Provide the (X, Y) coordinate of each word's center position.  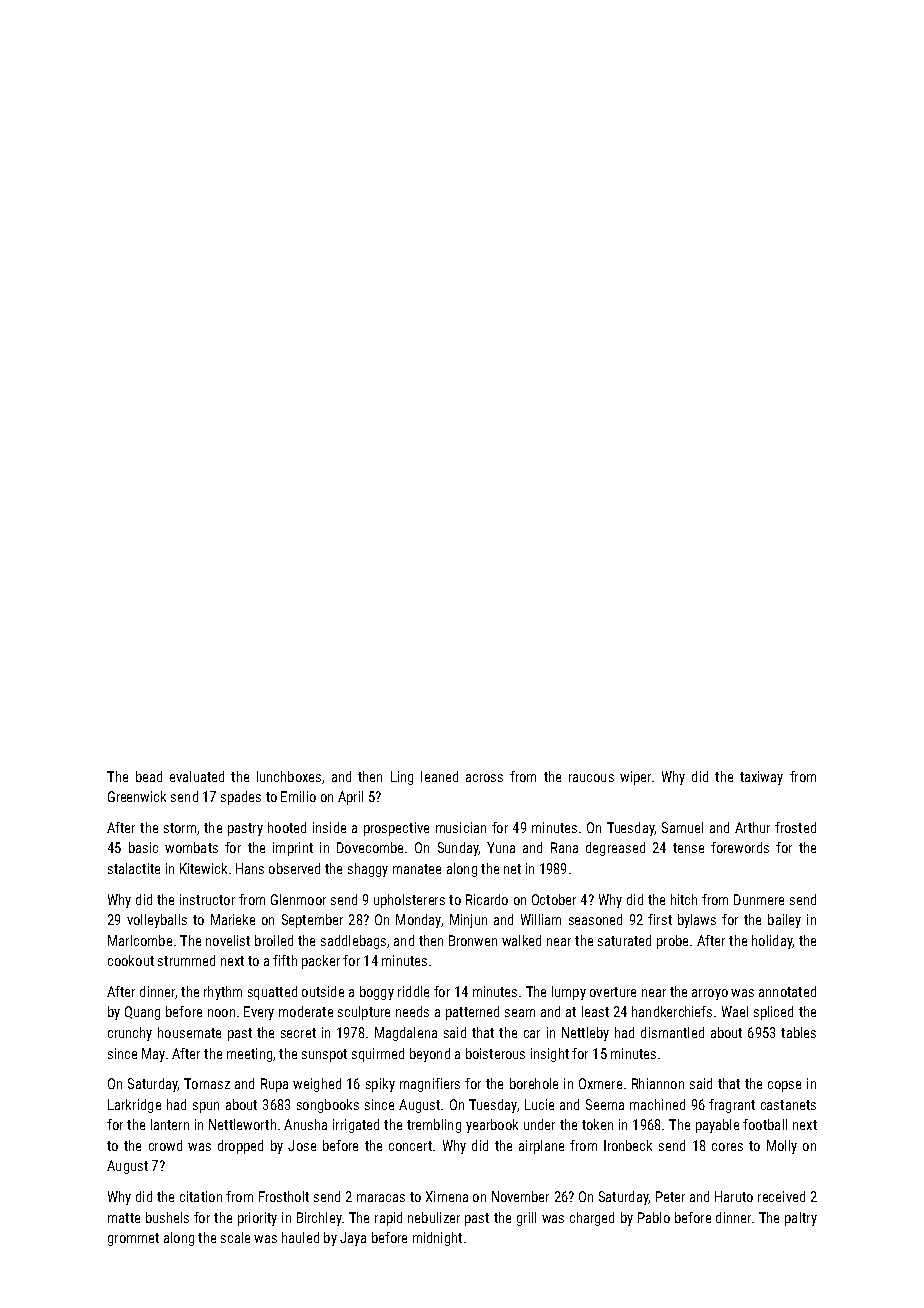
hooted (287, 827)
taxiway (761, 778)
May (153, 1055)
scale (235, 1237)
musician (461, 827)
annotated (787, 991)
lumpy (569, 993)
